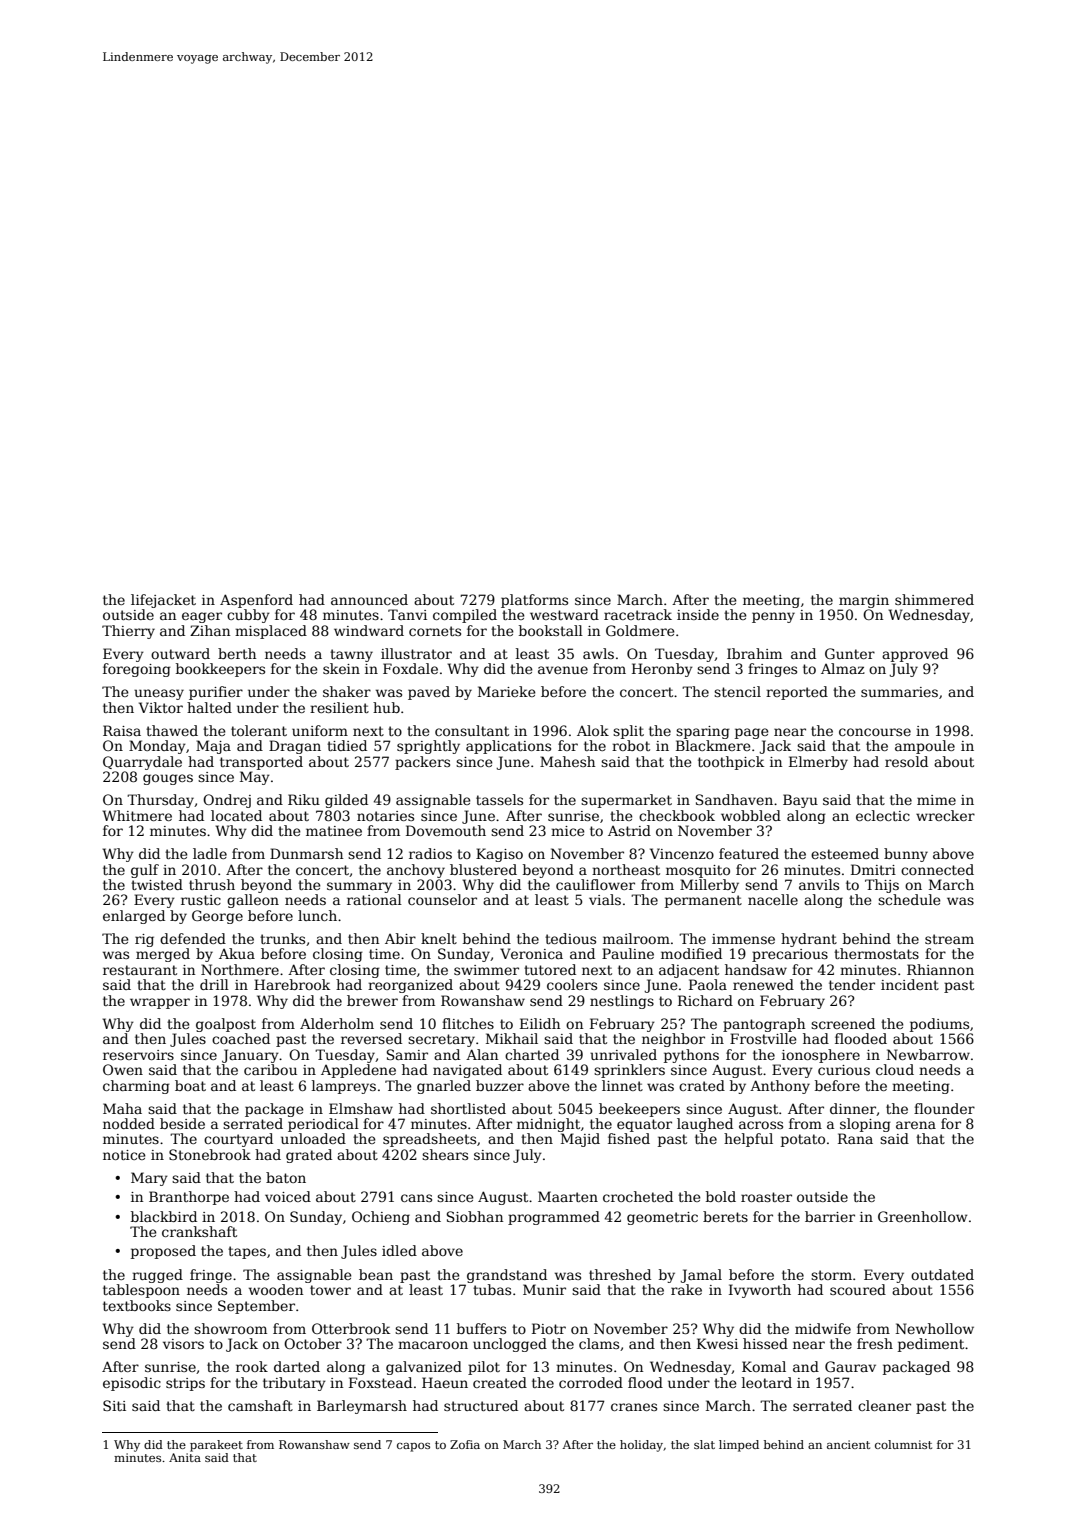  What do you see at coordinates (271, 632) in the screenshot?
I see `misplaced` at bounding box center [271, 632].
